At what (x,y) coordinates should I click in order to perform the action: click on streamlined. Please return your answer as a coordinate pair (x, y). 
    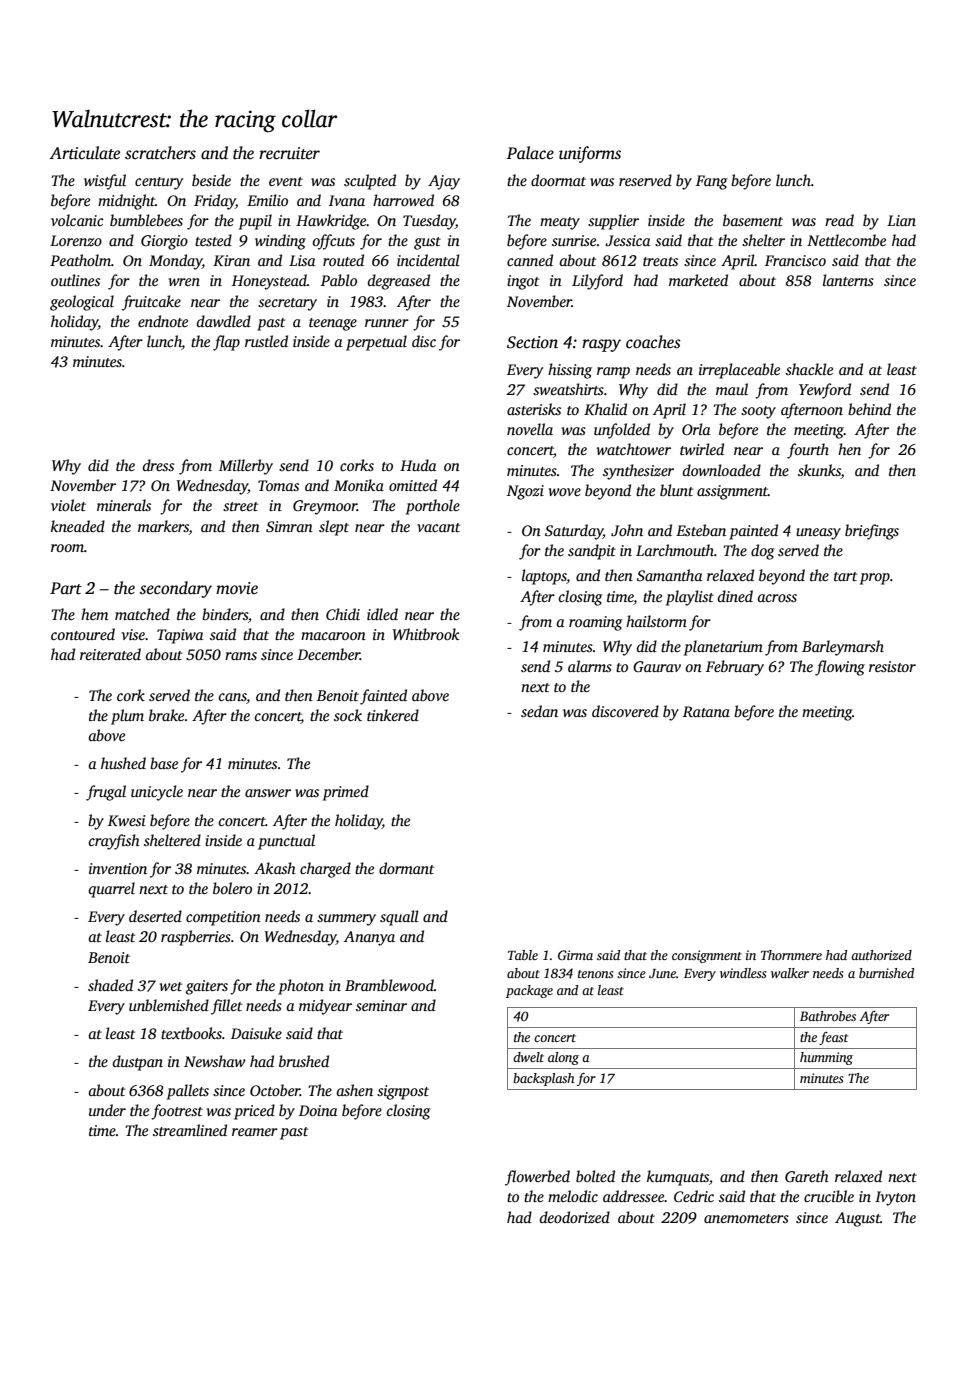
    Looking at the image, I should click on (190, 1130).
